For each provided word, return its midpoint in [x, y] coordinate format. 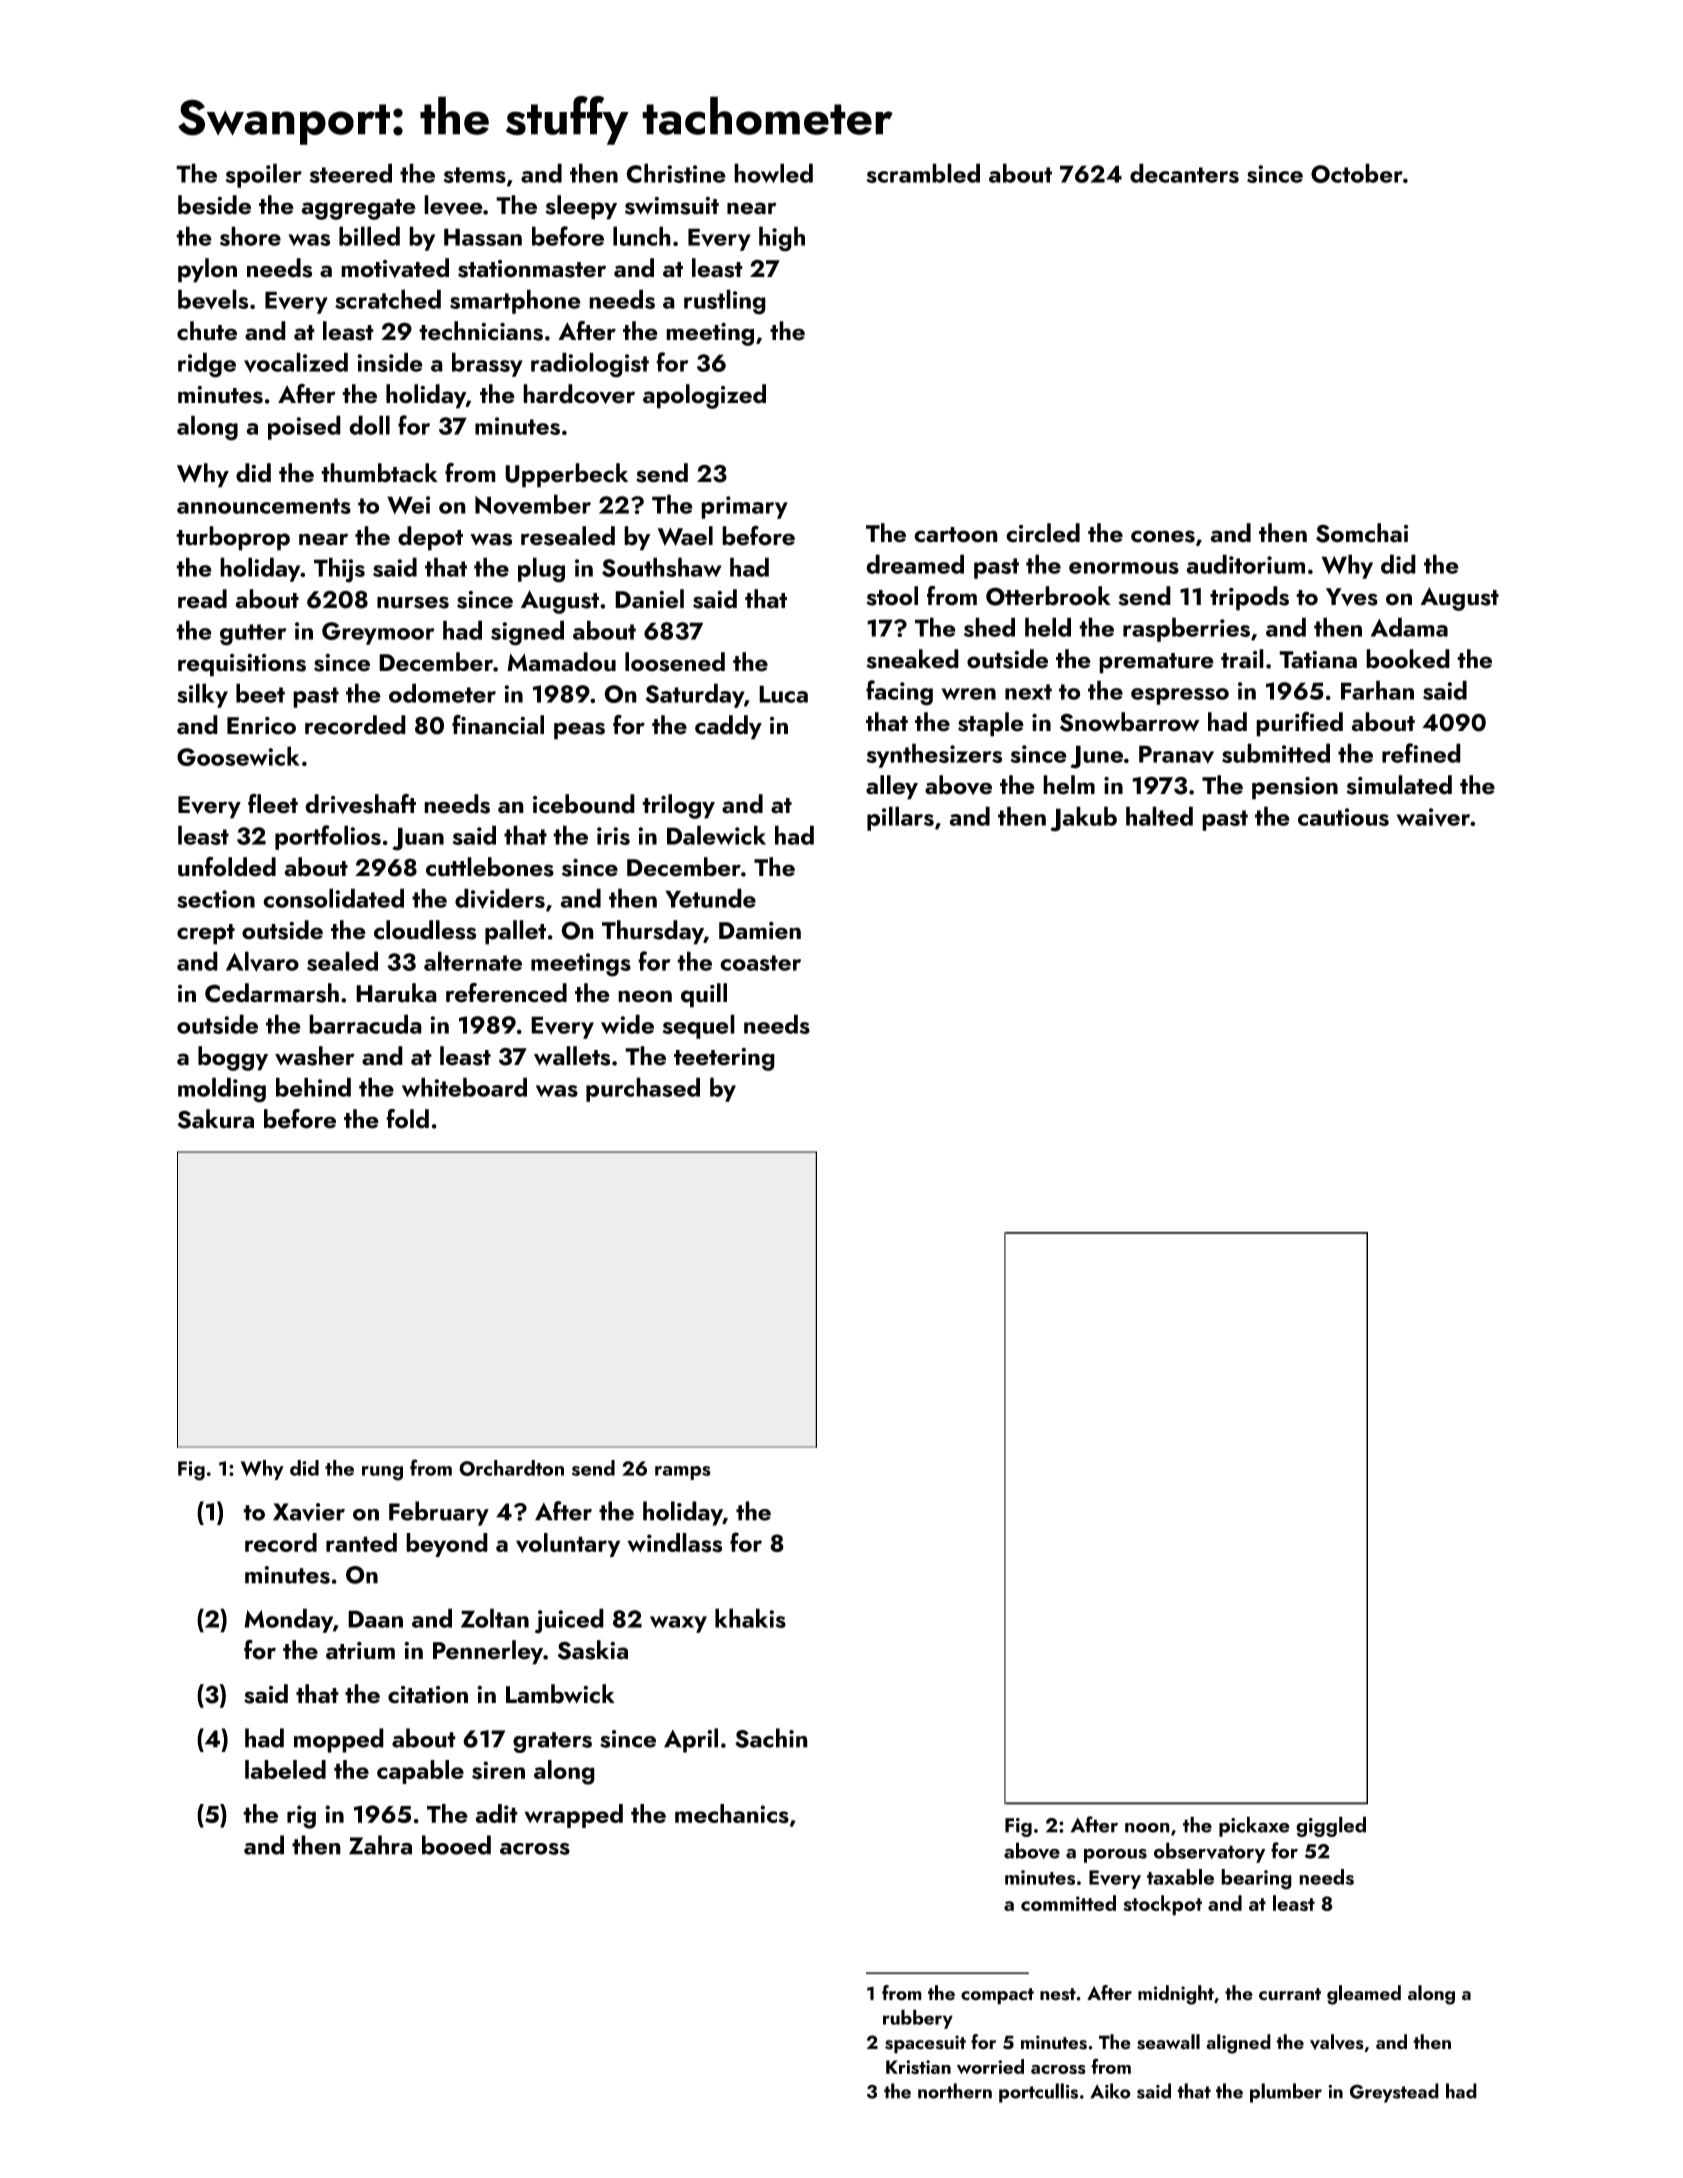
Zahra [380, 1845]
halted [1159, 816]
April [691, 1740]
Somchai [1362, 533]
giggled [1331, 1826]
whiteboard [464, 1087]
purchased [643, 1089]
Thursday [653, 932]
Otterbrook [1048, 596]
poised [304, 427]
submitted [1276, 753]
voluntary [568, 1545]
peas [579, 731]
